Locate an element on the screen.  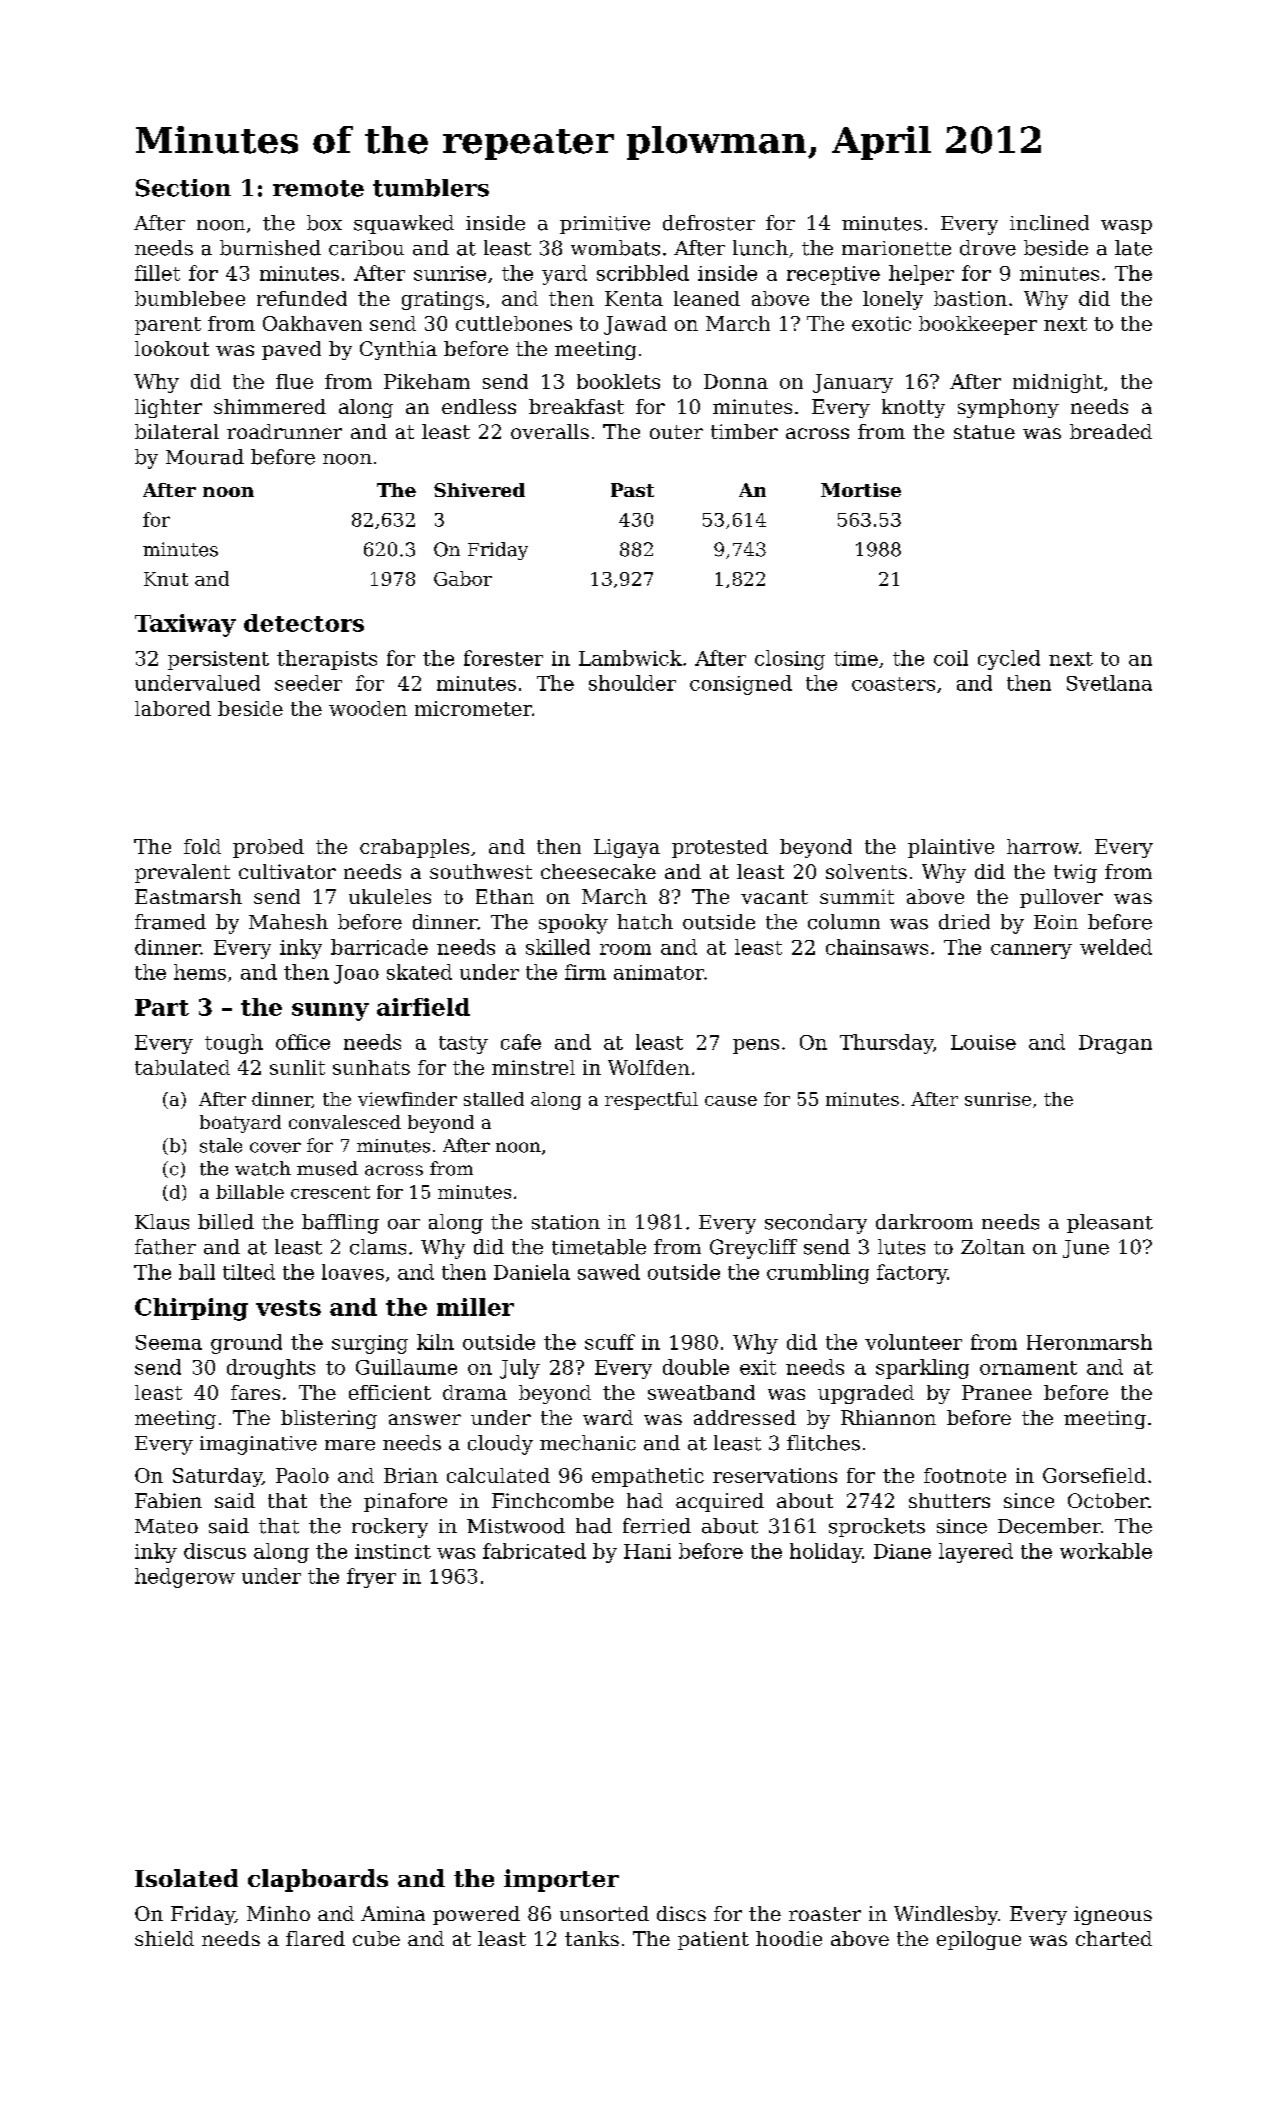
welded is located at coordinates (1116, 947).
